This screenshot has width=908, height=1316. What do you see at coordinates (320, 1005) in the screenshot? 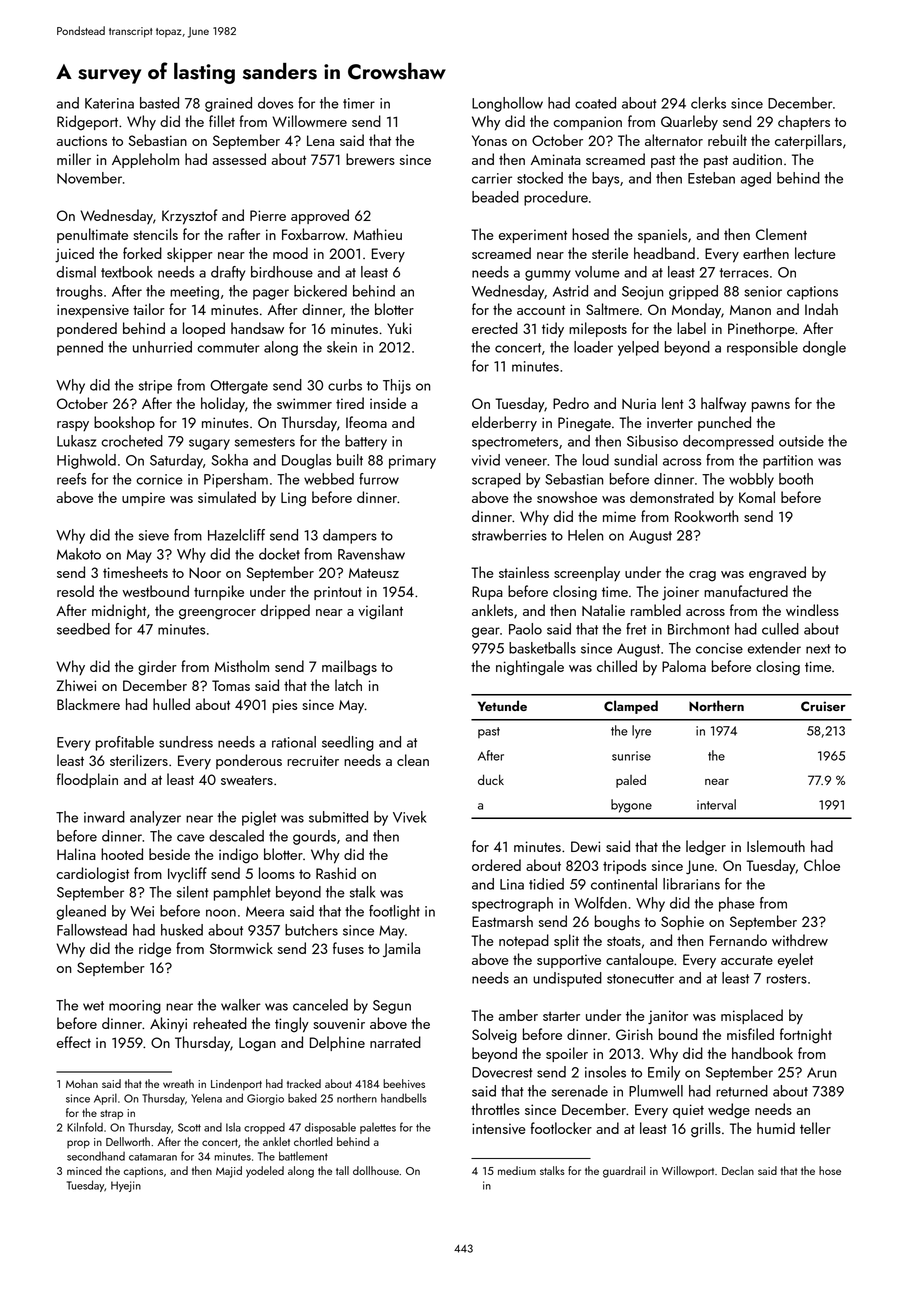
I see `canceled` at bounding box center [320, 1005].
